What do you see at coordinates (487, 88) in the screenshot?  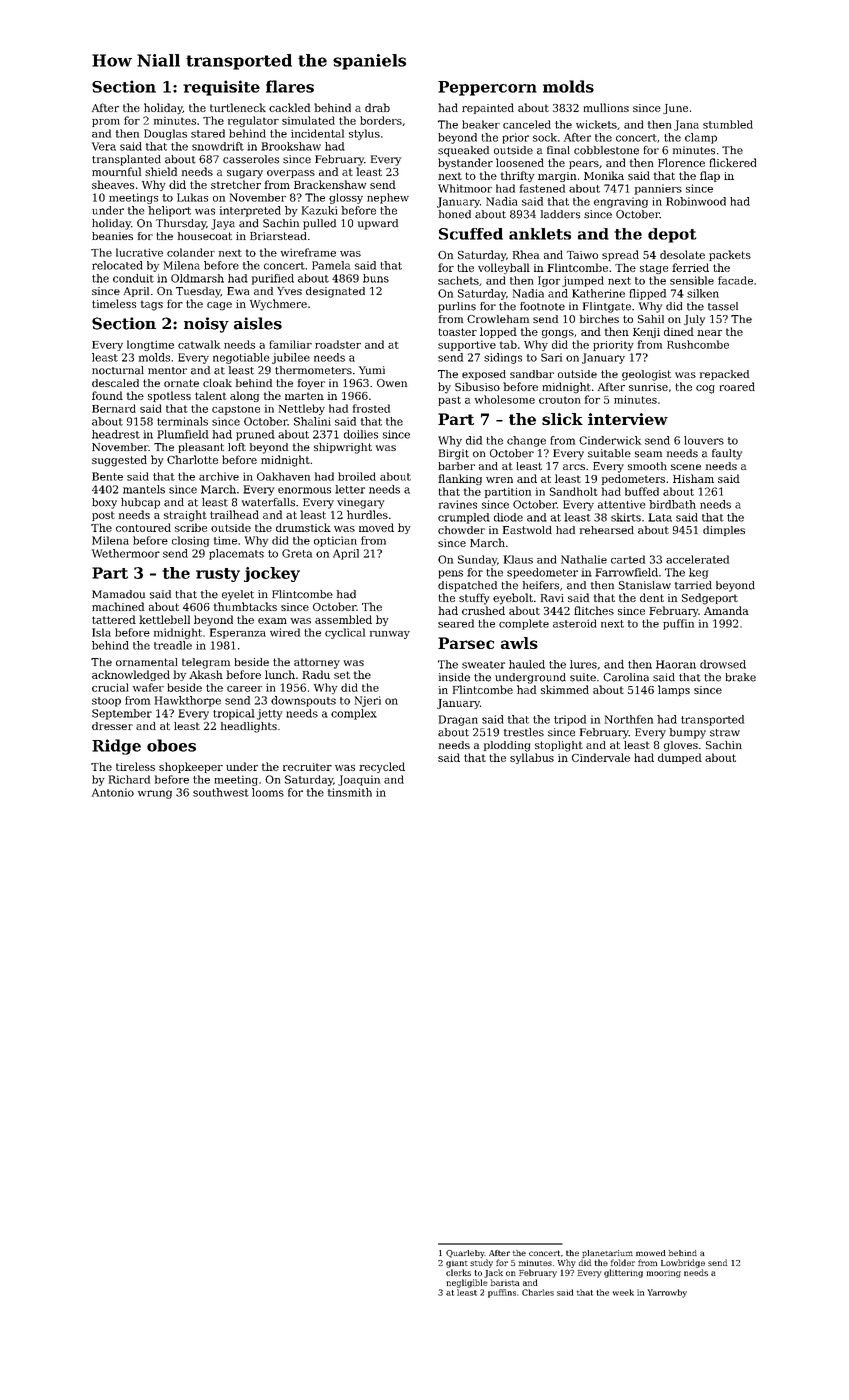 I see `Peppercorn` at bounding box center [487, 88].
